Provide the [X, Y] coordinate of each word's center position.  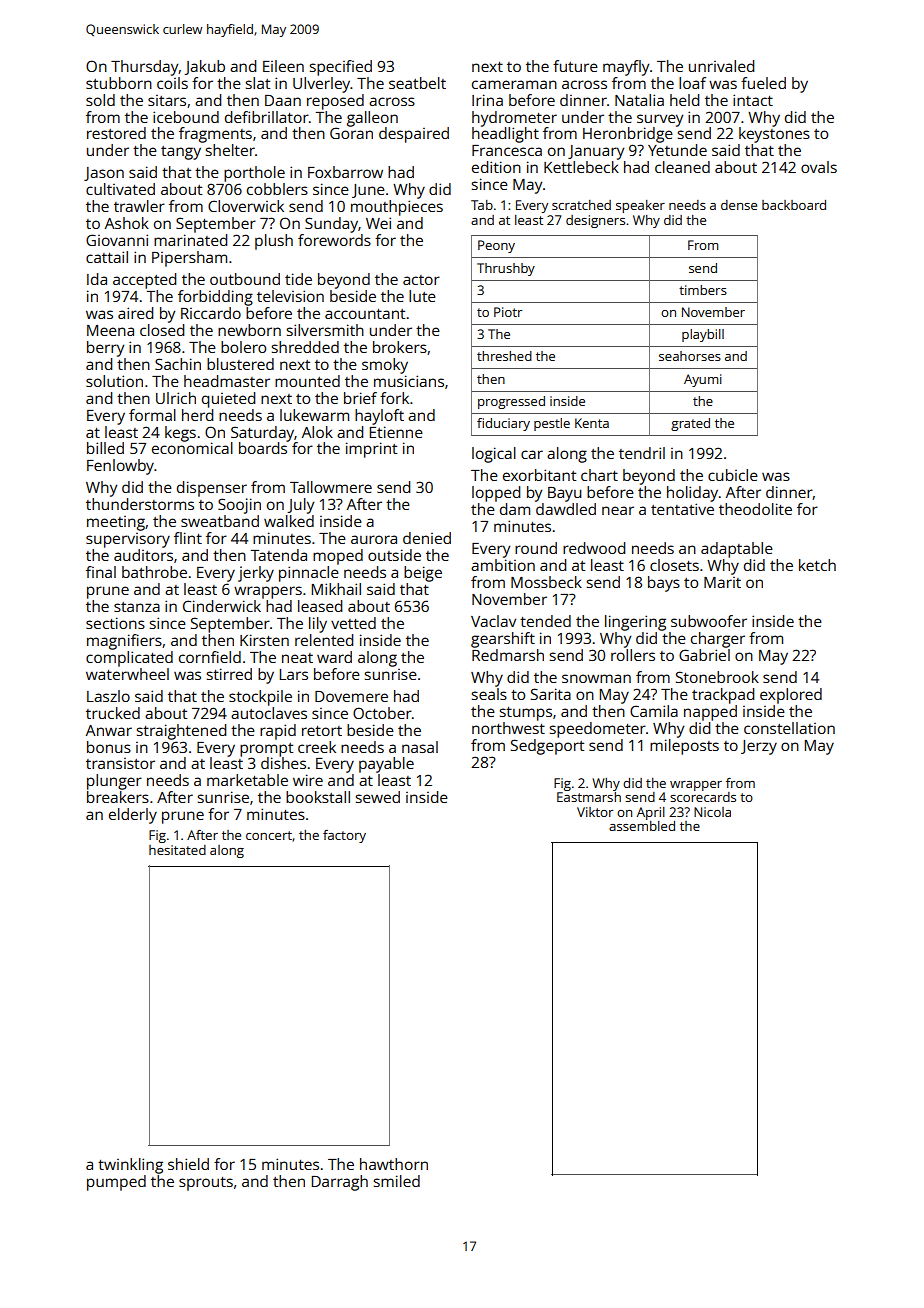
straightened [181, 732]
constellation [789, 728]
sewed [378, 797]
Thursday [145, 68]
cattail [107, 257]
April [651, 813]
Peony [496, 246]
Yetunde [677, 150]
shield [188, 1164]
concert [269, 835]
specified [341, 68]
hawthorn [394, 1164]
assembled [642, 826]
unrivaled [721, 66]
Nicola [712, 812]
